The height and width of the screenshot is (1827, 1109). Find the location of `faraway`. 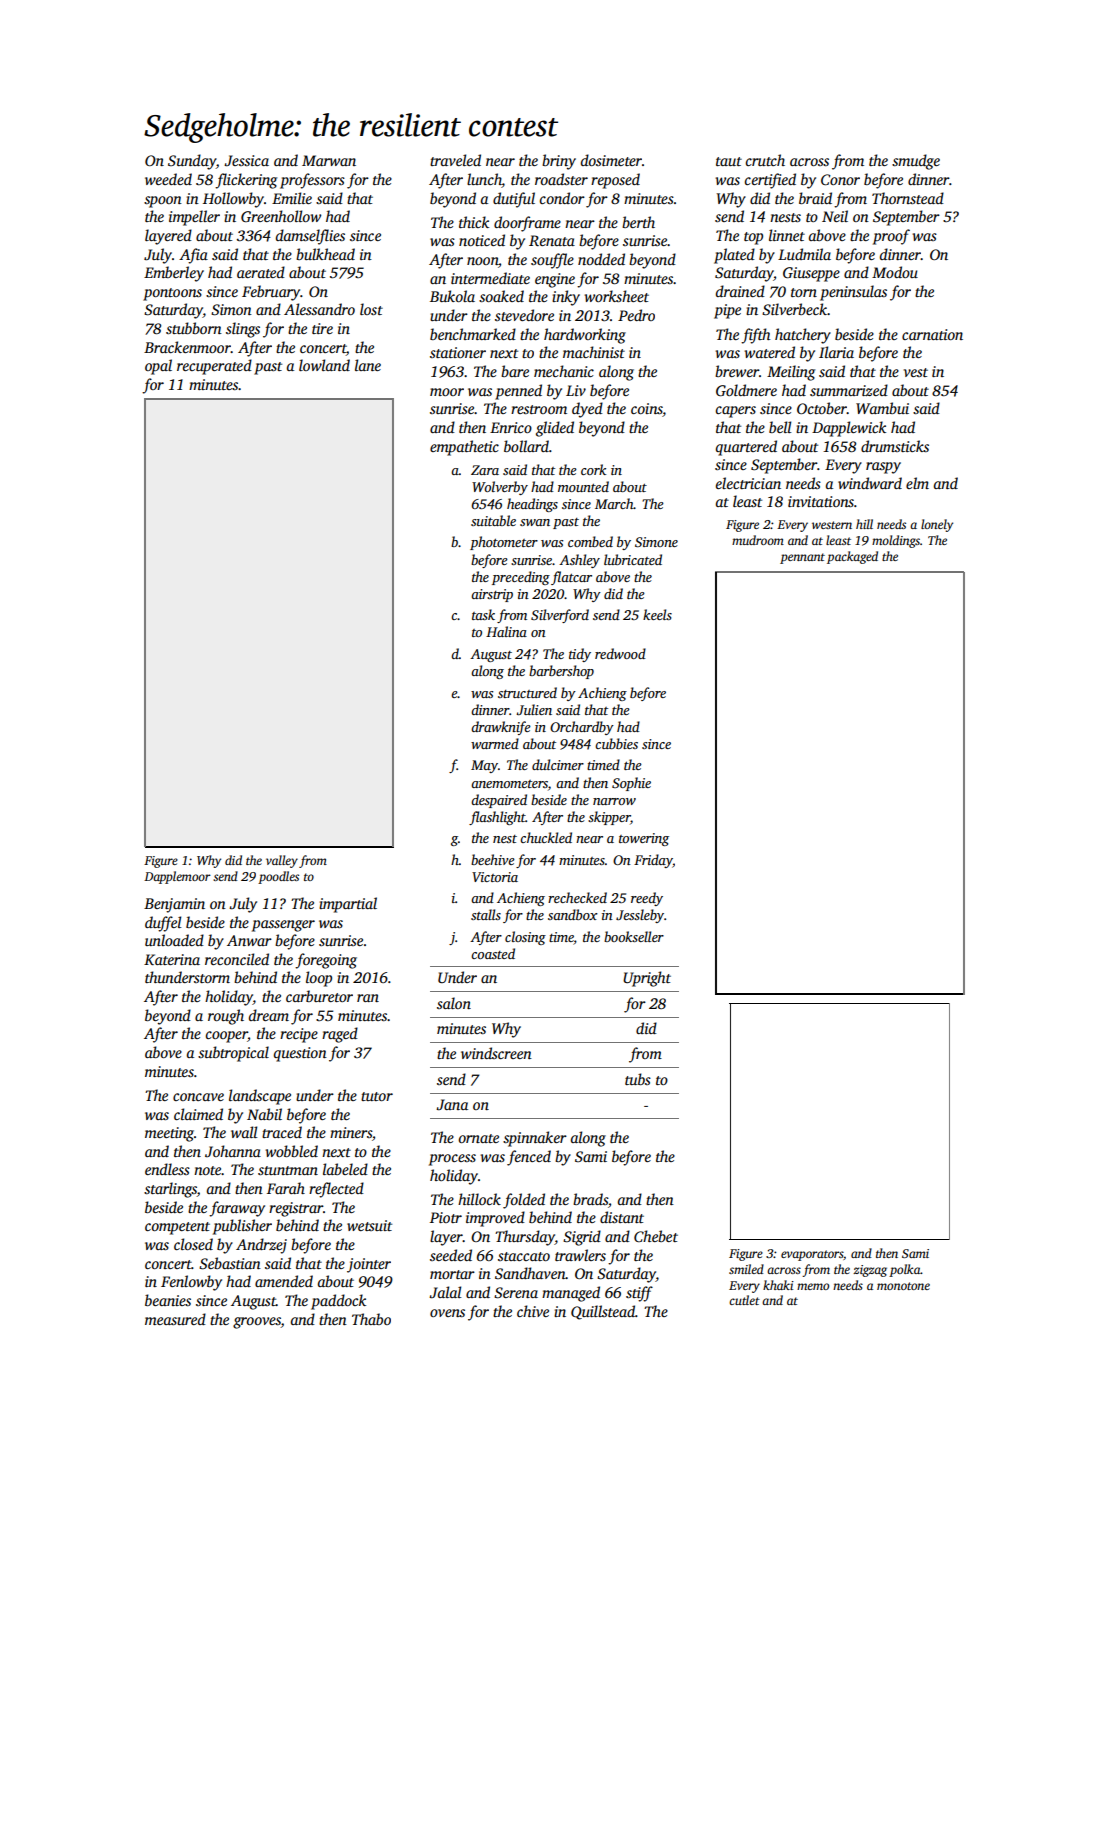

faraway is located at coordinates (237, 1209).
